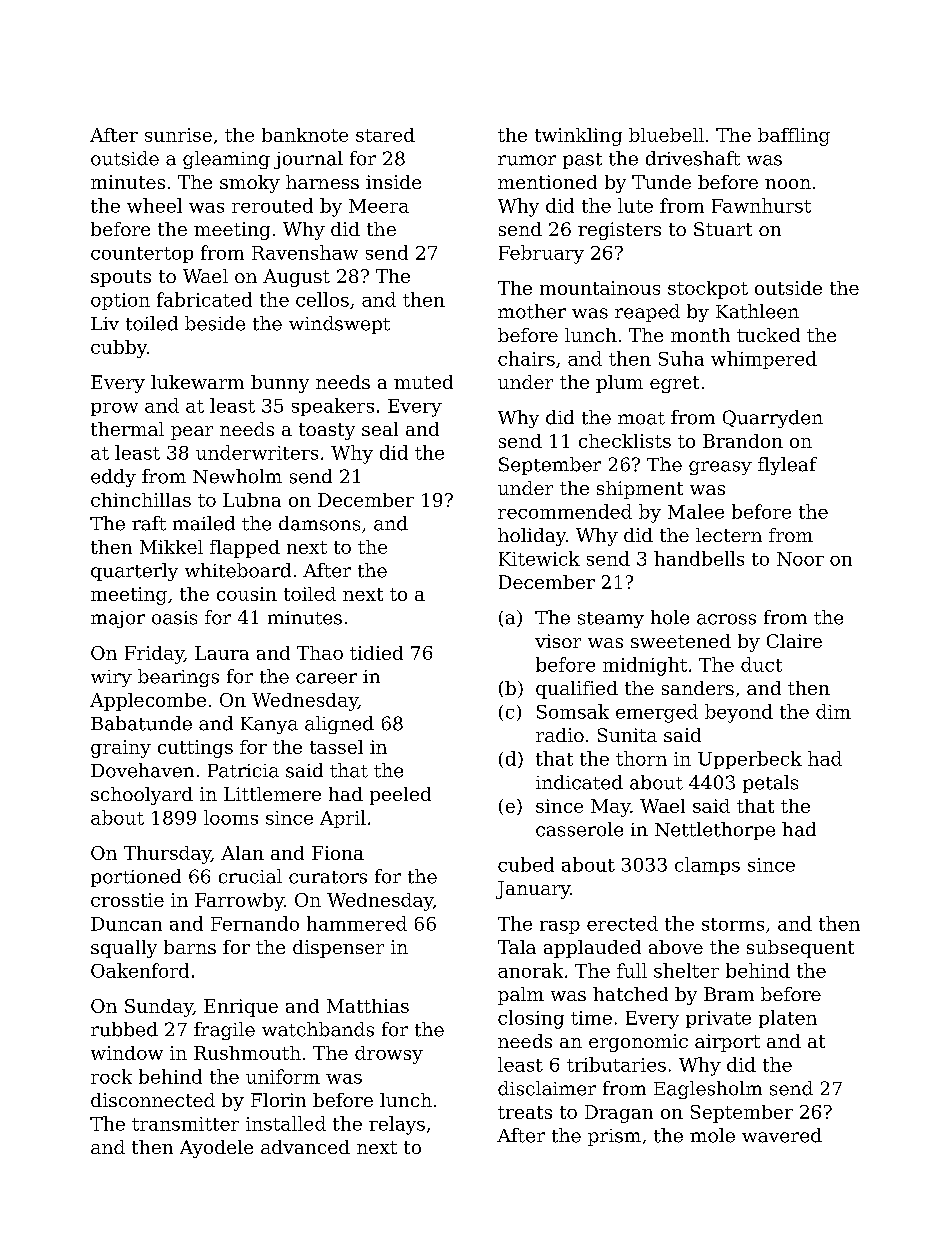  What do you see at coordinates (750, 760) in the page?
I see `Upperbeck` at bounding box center [750, 760].
